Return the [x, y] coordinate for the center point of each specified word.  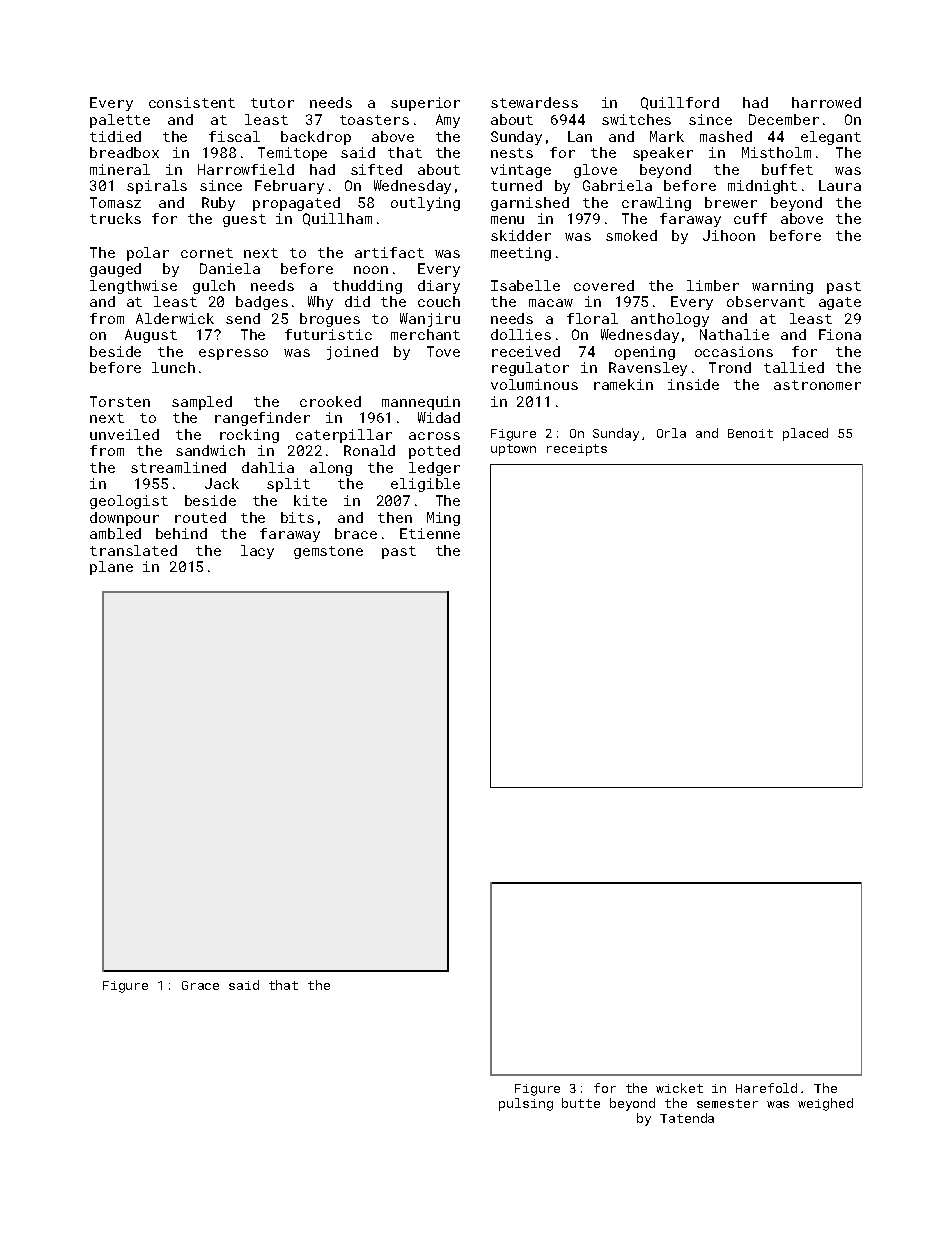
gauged [115, 270]
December [784, 119]
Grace [200, 985]
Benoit [750, 433]
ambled [115, 533]
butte [581, 1103]
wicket [679, 1088]
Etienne [430, 533]
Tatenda [687, 1118]
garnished [530, 204]
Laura [840, 185]
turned [516, 185]
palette [120, 121]
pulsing [526, 1104]
